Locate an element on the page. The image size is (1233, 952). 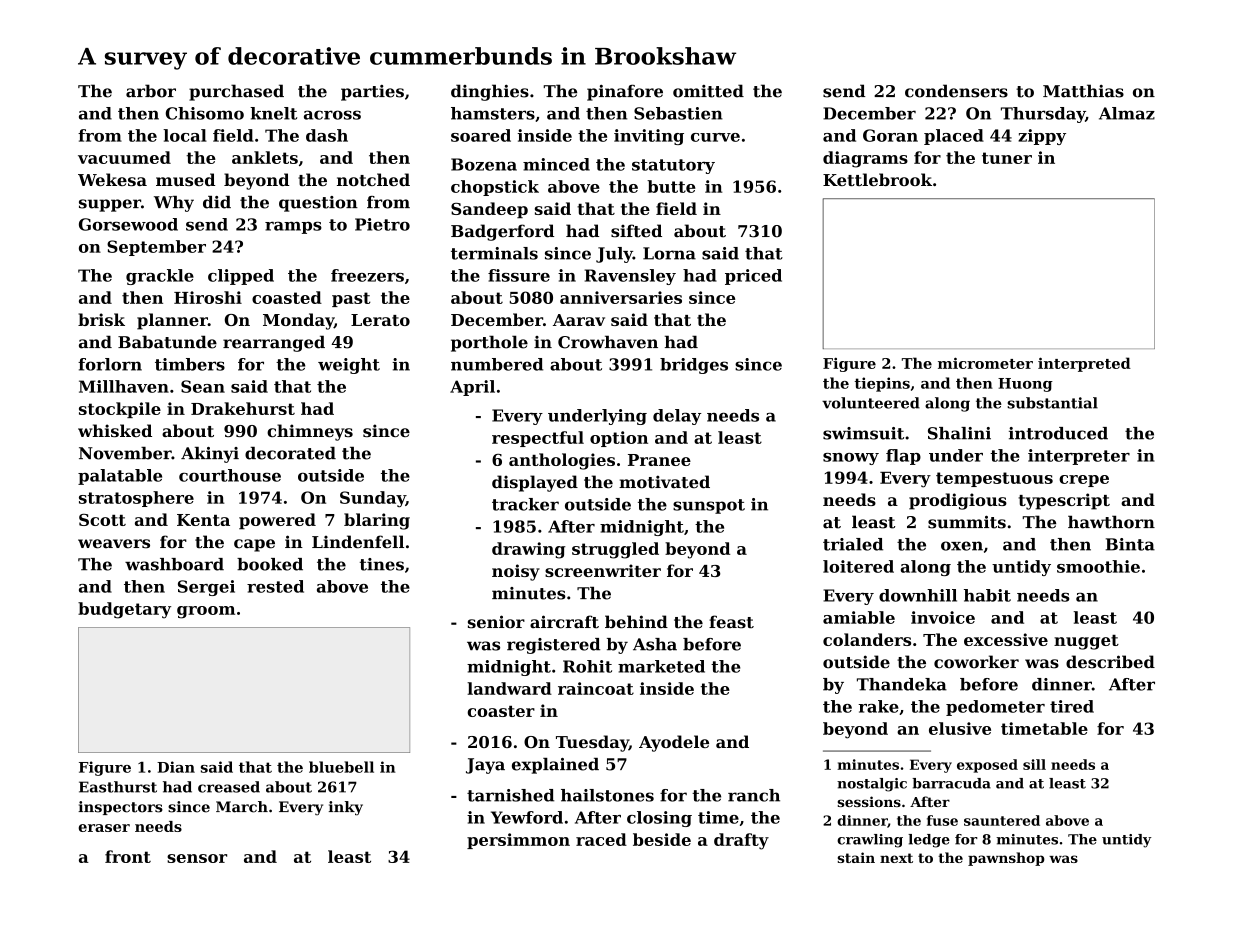
groom is located at coordinates (206, 612).
